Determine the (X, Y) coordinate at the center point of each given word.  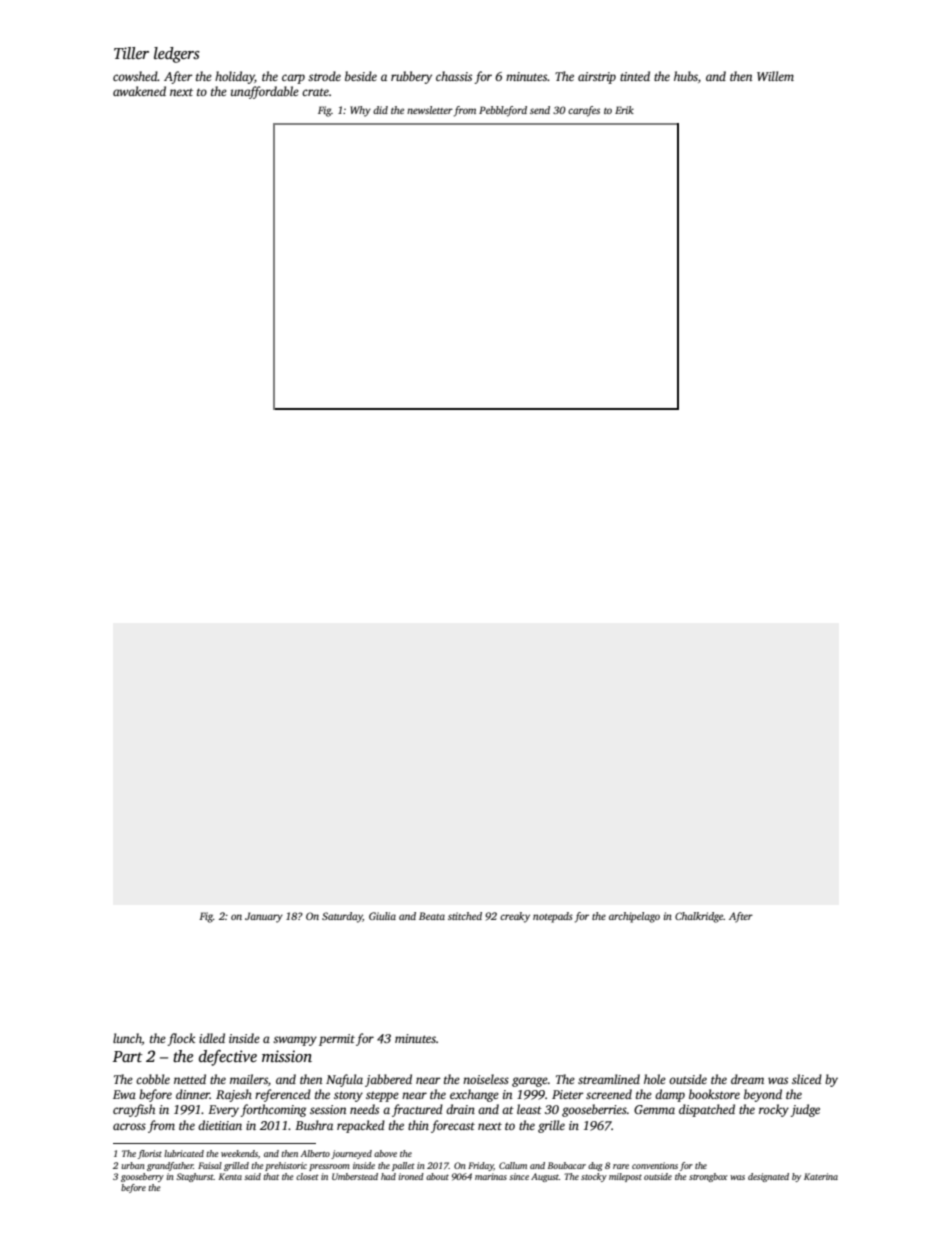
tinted (635, 76)
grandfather (170, 1166)
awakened (139, 91)
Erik (624, 110)
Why (360, 111)
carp (293, 79)
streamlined (609, 1079)
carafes (584, 111)
